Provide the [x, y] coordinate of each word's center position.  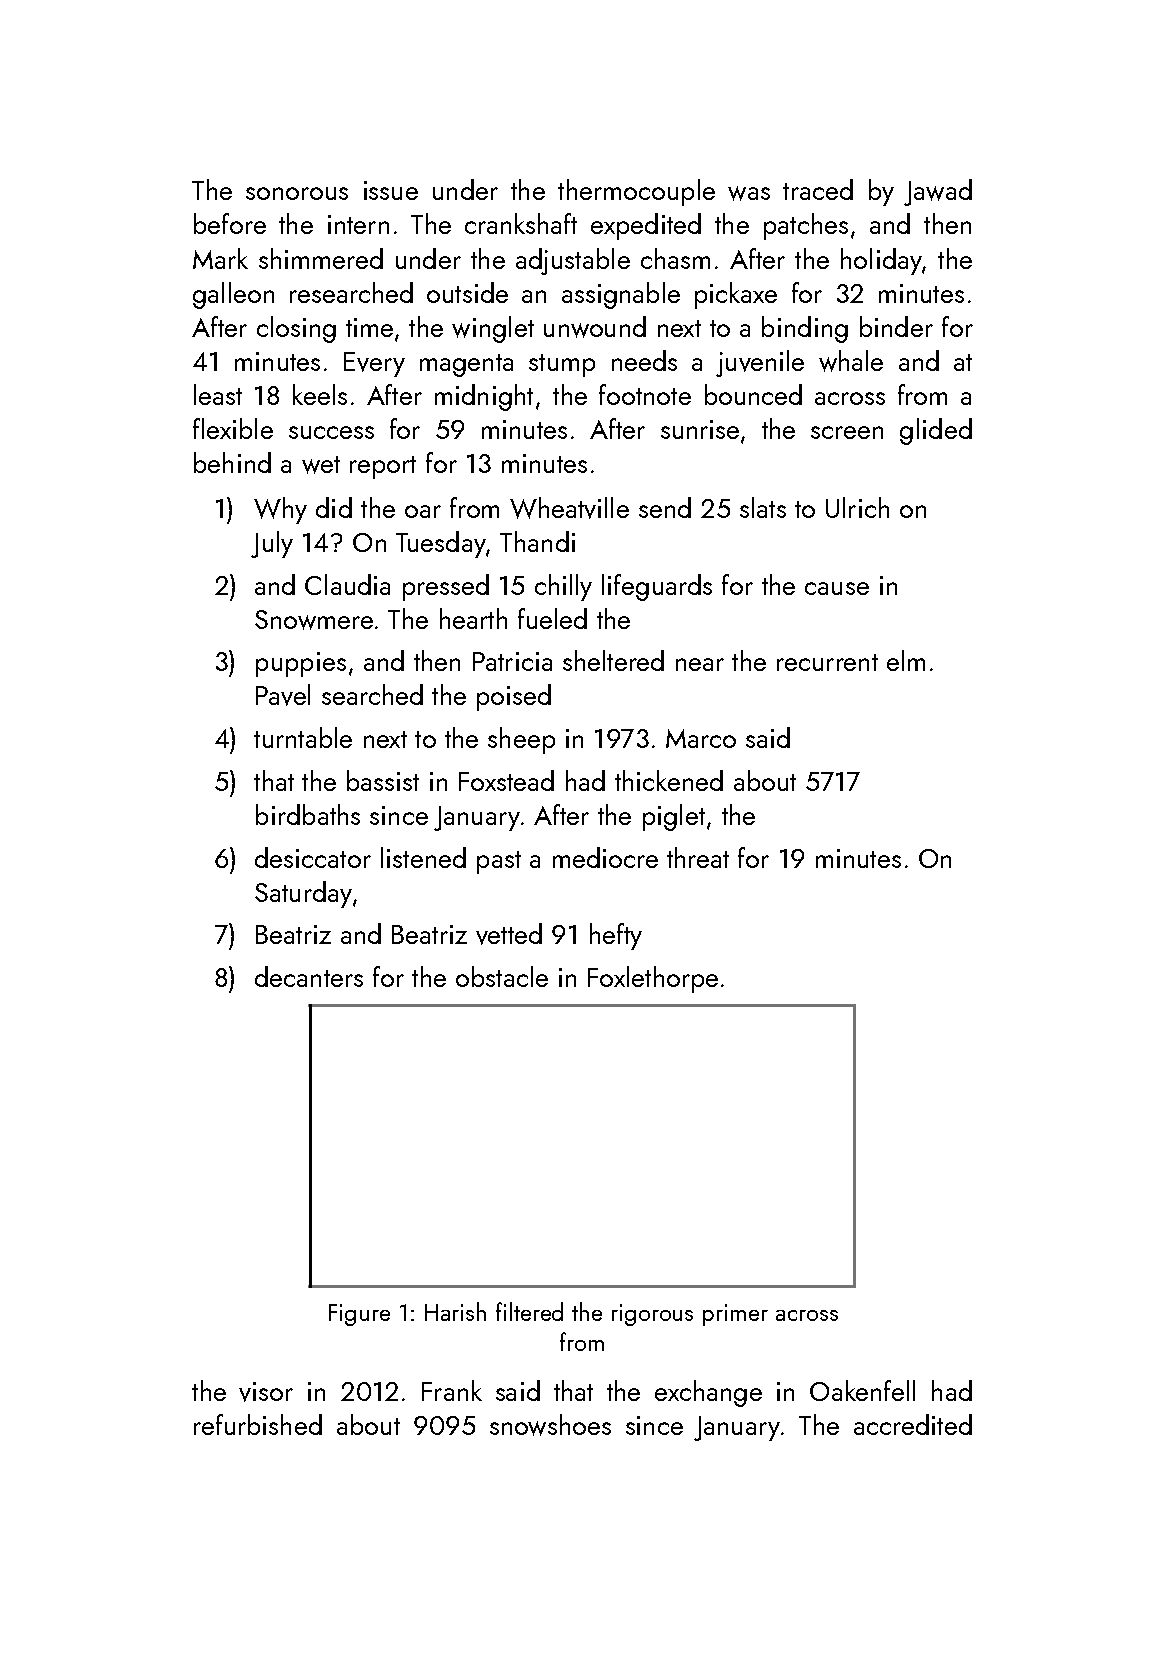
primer [735, 1315]
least [218, 394]
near [700, 664]
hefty [616, 936]
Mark [220, 258]
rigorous [652, 1315]
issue [391, 190]
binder [896, 326]
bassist [383, 780]
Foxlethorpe [653, 979]
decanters [309, 976]
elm [906, 660]
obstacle [502, 976]
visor [266, 1392]
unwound [595, 327]
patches [806, 226]
